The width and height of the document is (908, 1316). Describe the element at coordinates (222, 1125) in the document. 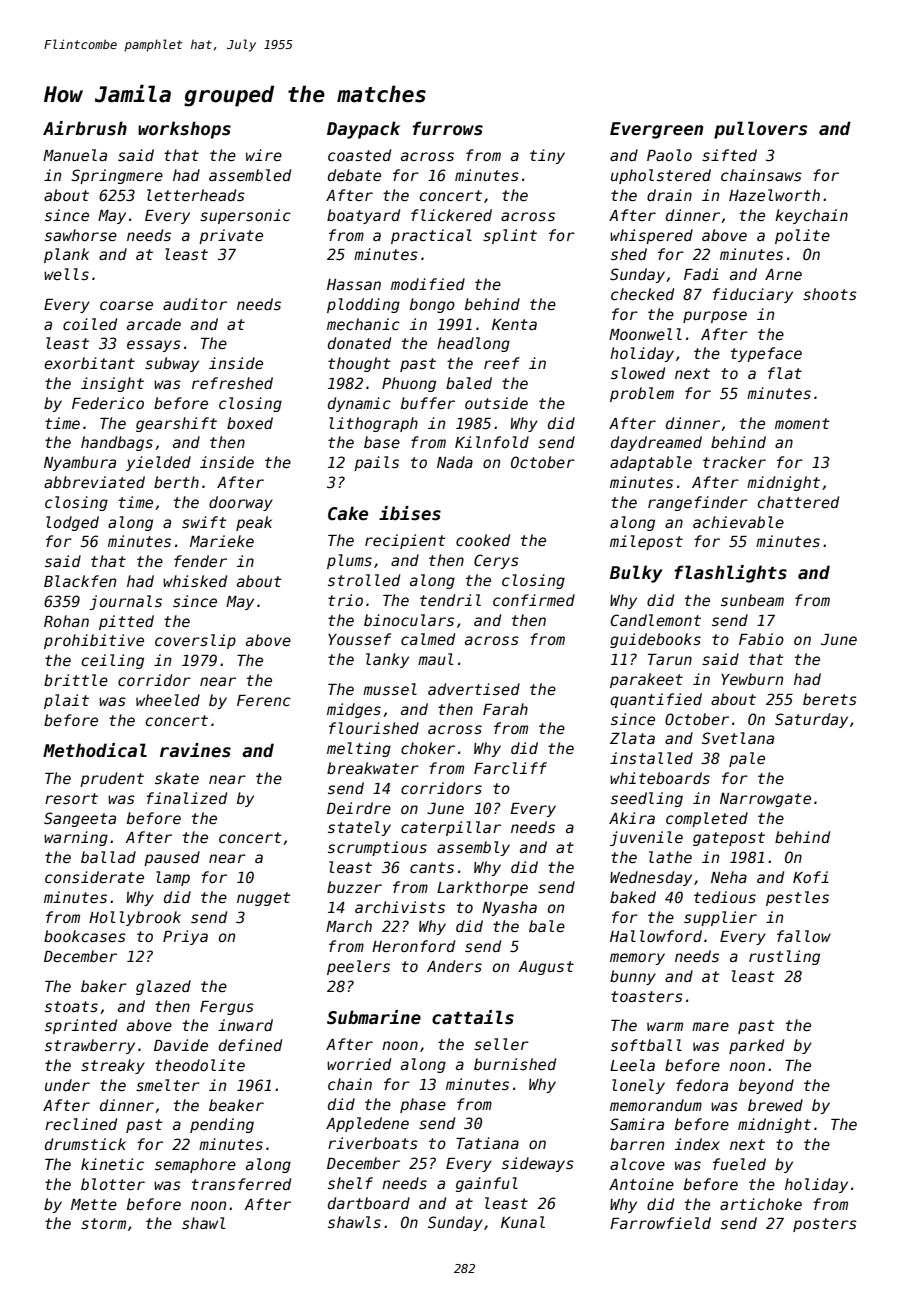

I see `pending` at that location.
